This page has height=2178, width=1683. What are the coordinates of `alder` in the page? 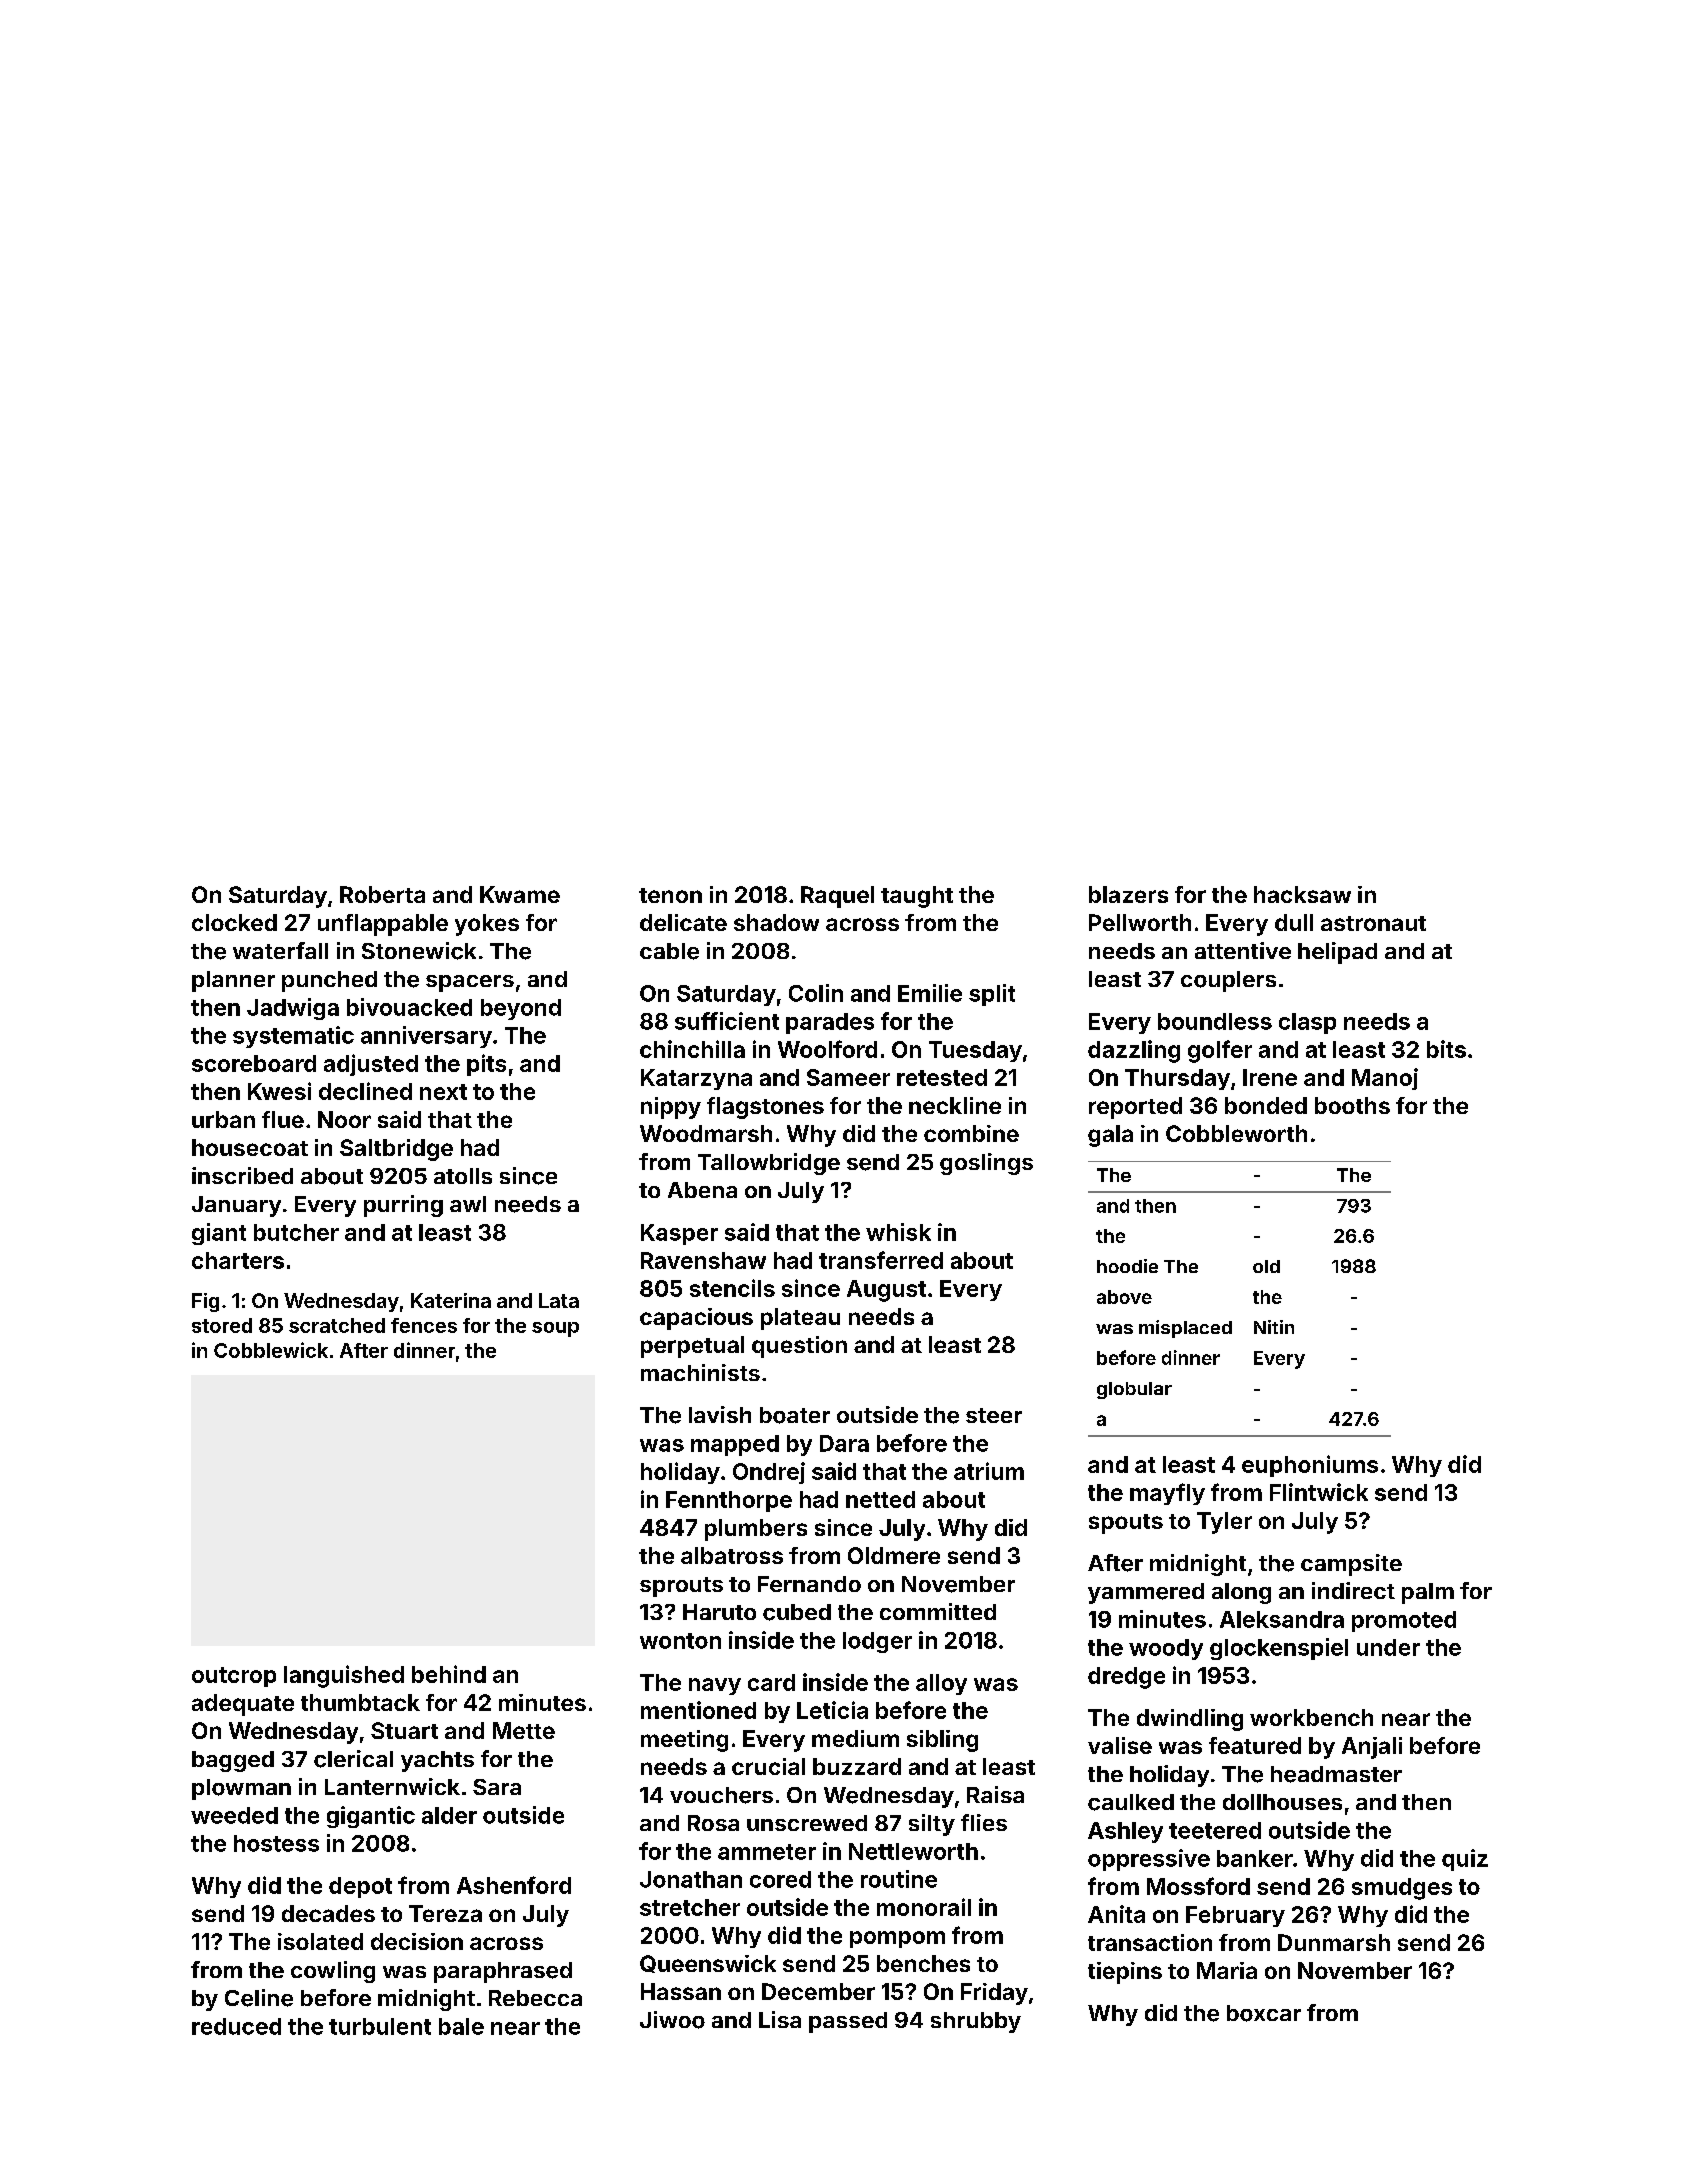 It's located at (449, 1815).
